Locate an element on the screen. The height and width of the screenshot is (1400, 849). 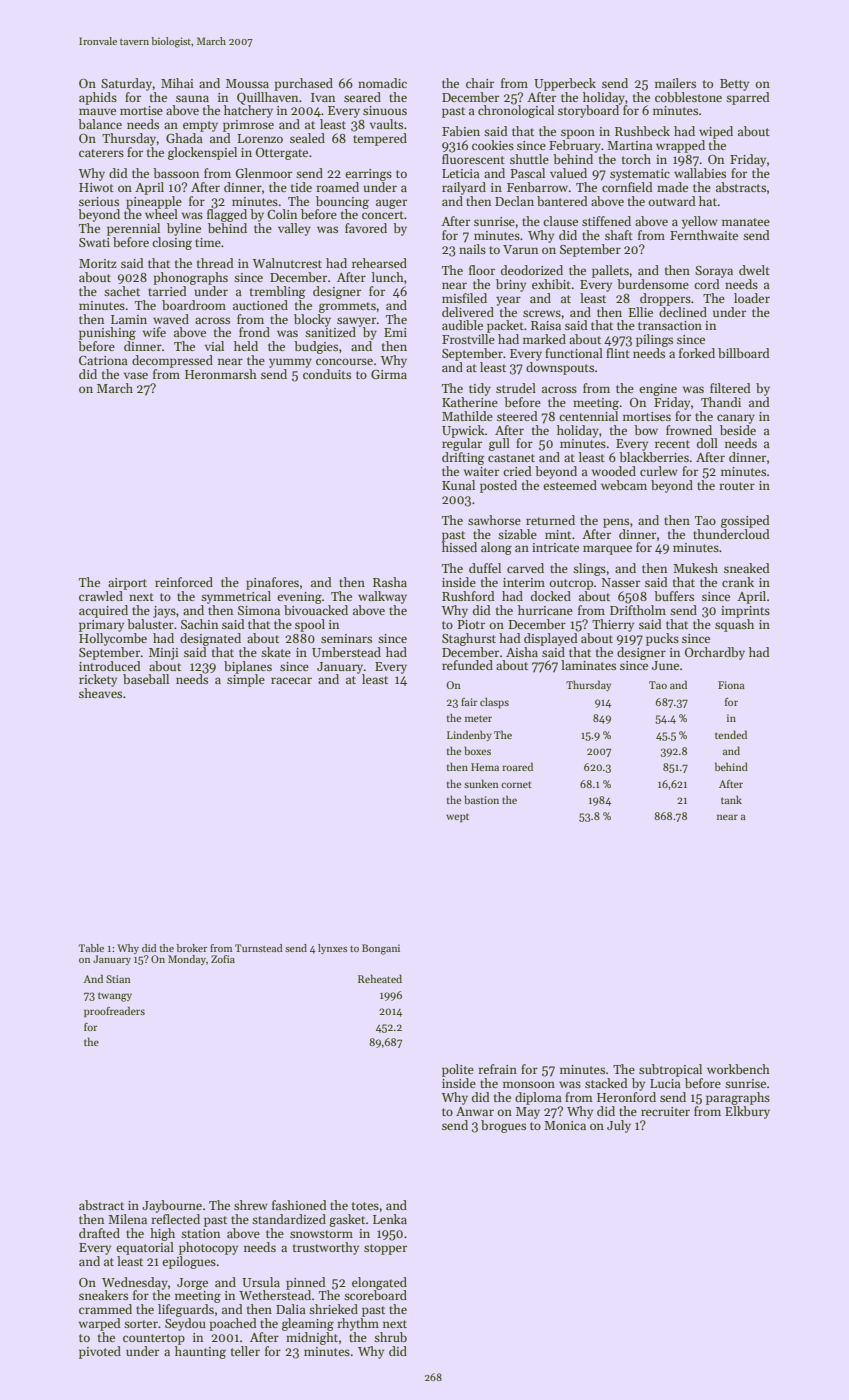
poached is located at coordinates (233, 1324).
